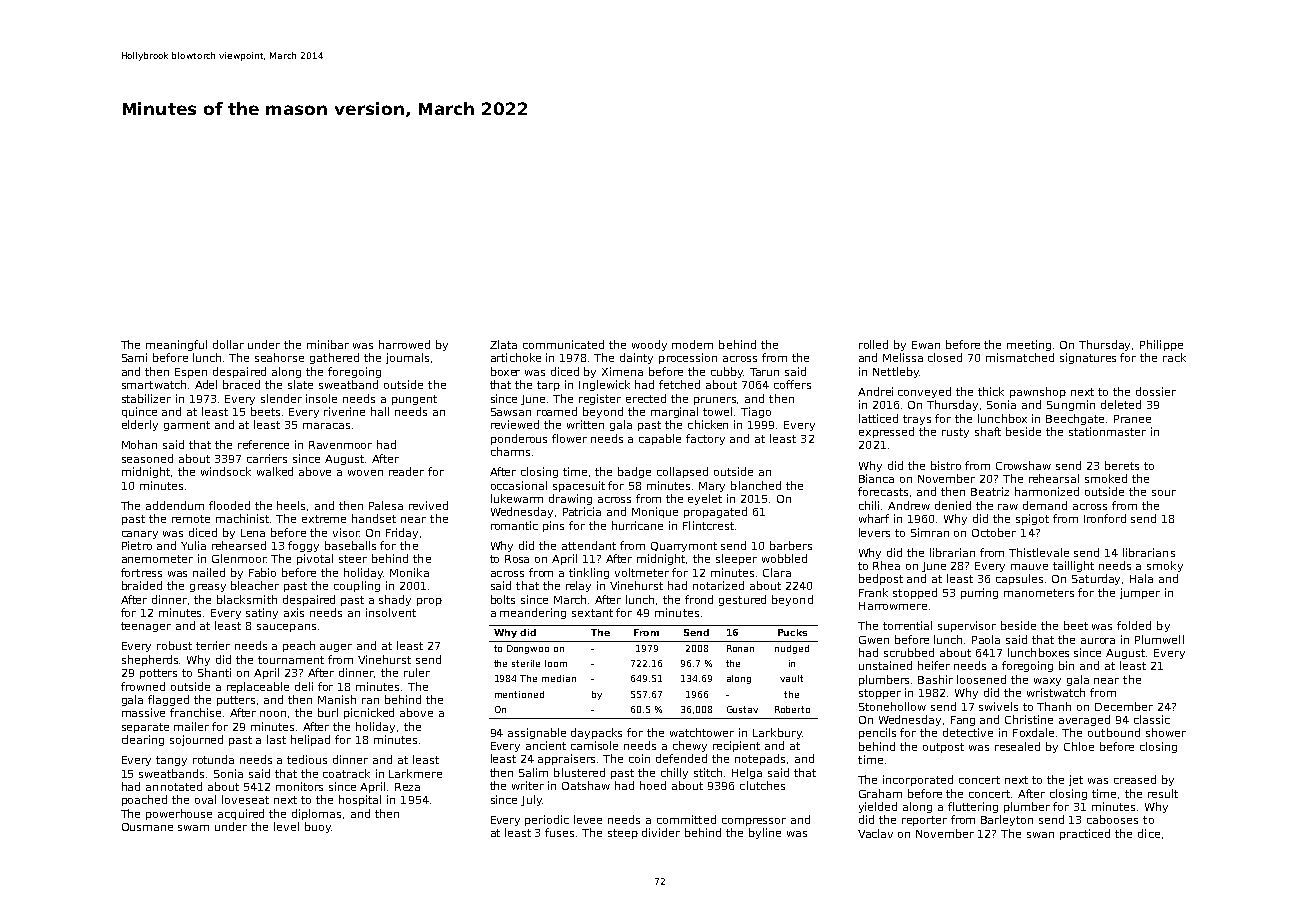 The image size is (1308, 924). Describe the element at coordinates (886, 432) in the screenshot. I see `expressed` at that location.
